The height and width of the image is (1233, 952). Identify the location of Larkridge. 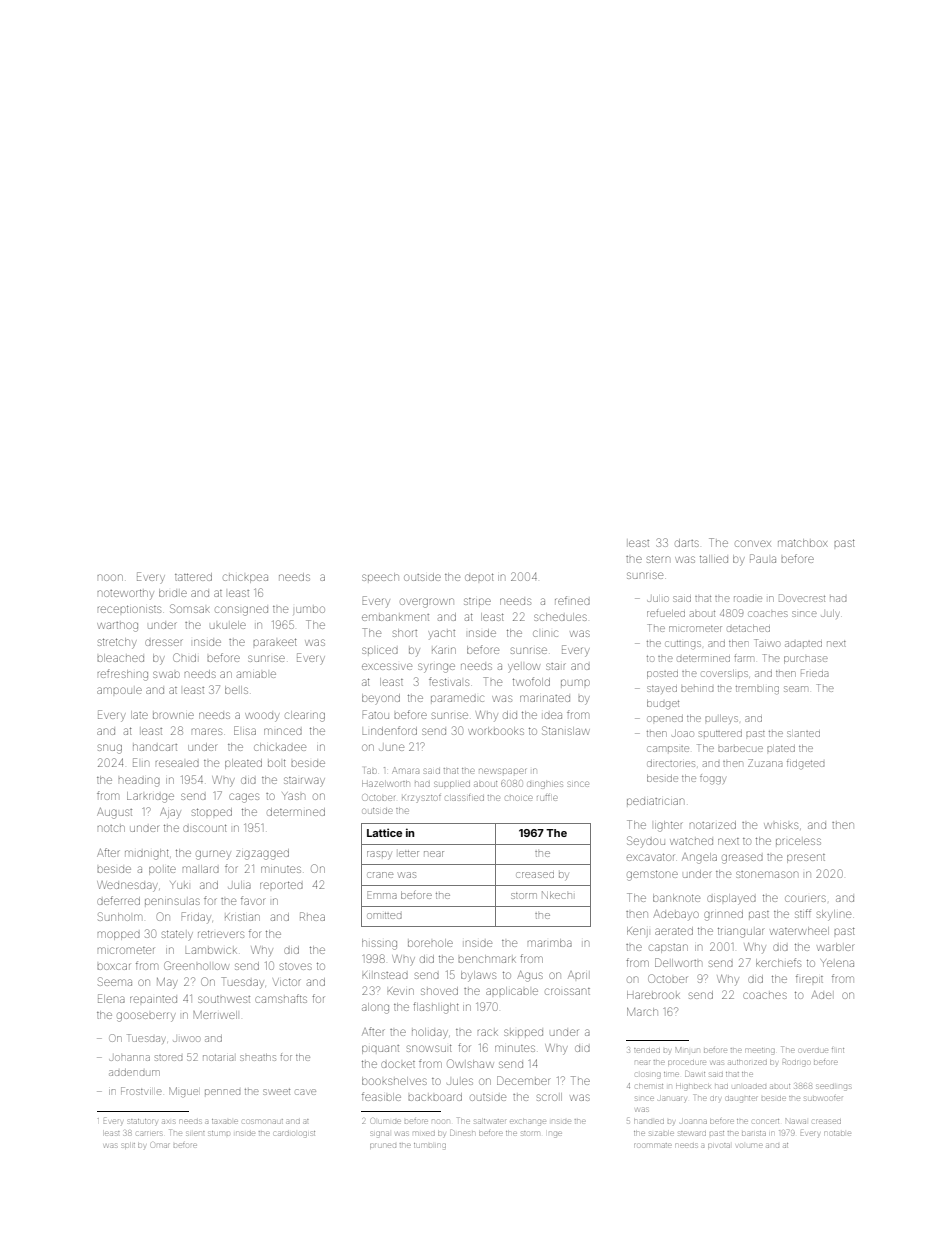
(150, 797).
